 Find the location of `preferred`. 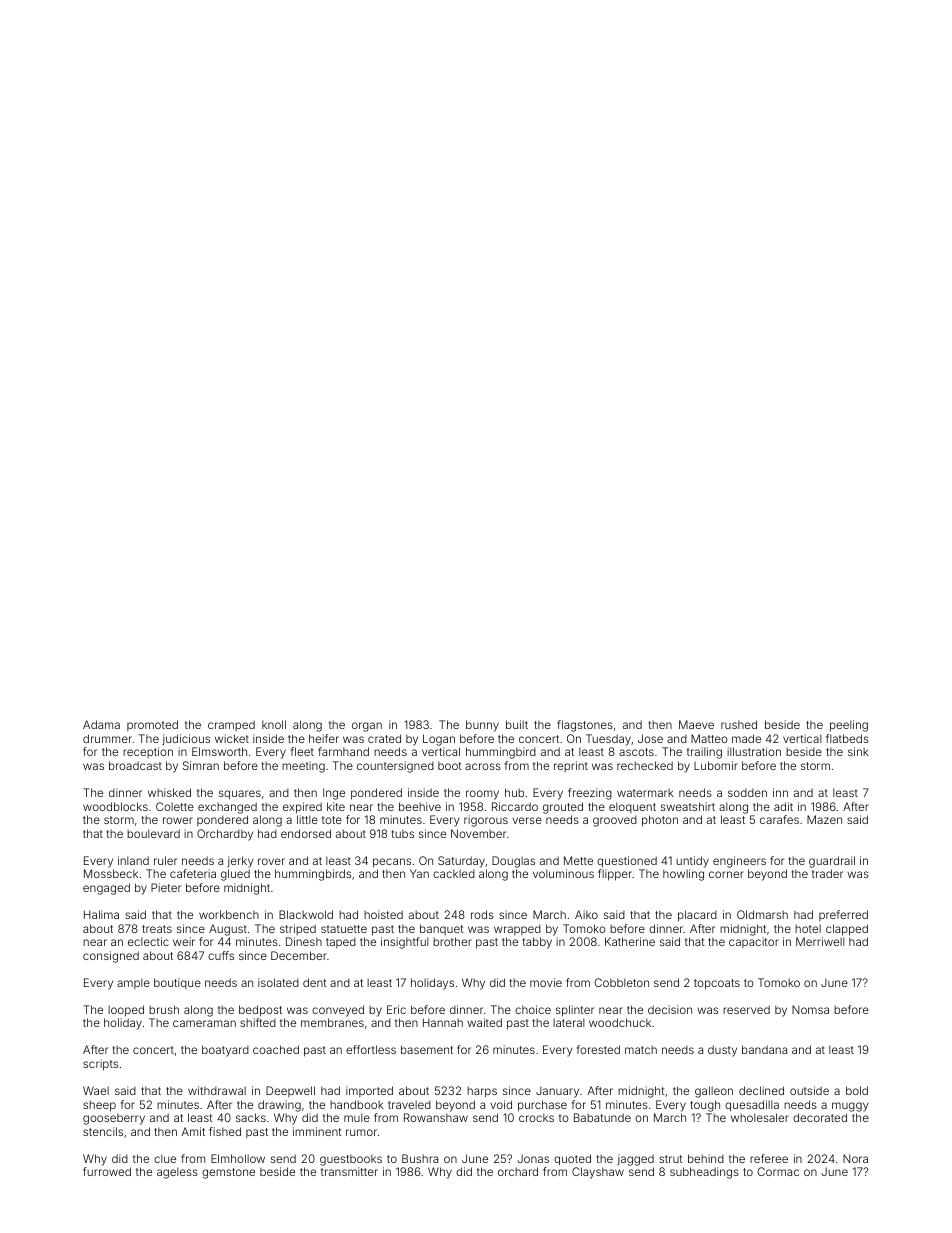

preferred is located at coordinates (843, 915).
